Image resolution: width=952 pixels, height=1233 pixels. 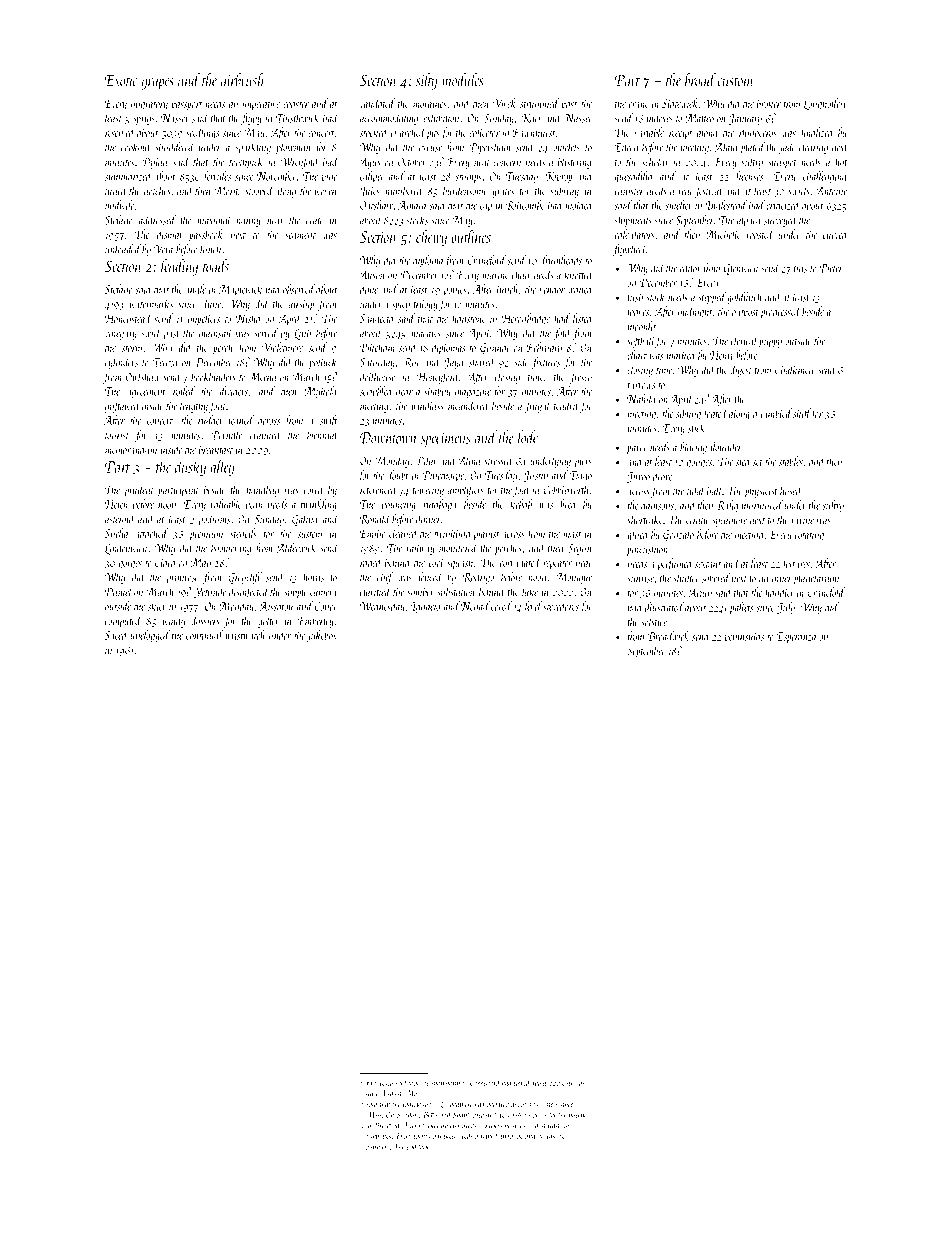 I want to click on custom, so click(x=736, y=82).
